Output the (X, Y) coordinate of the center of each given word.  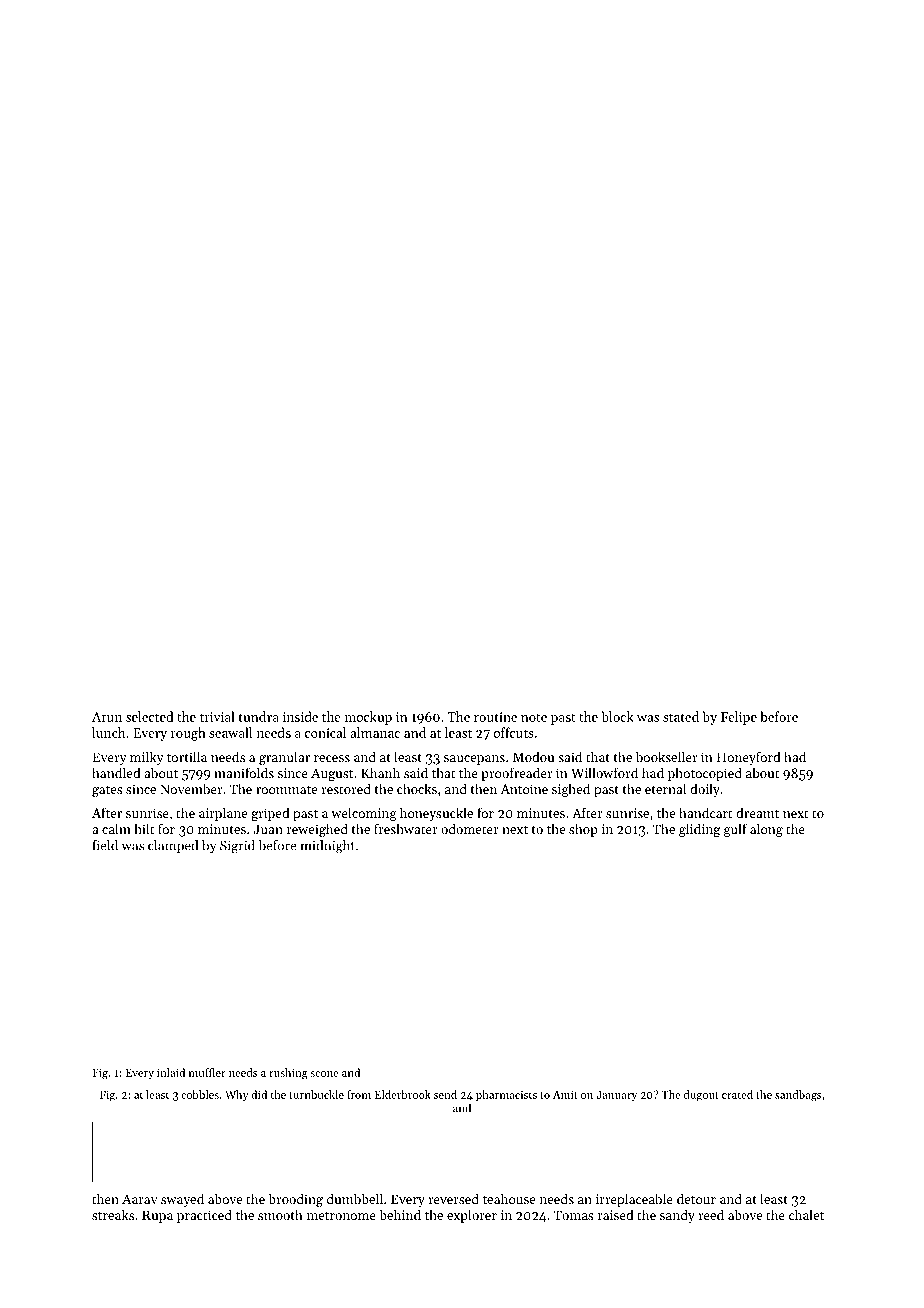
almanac (375, 732)
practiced (204, 1216)
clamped (173, 846)
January (616, 1096)
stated (681, 716)
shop (583, 830)
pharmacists (506, 1095)
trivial (217, 716)
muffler (207, 1072)
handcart (706, 812)
